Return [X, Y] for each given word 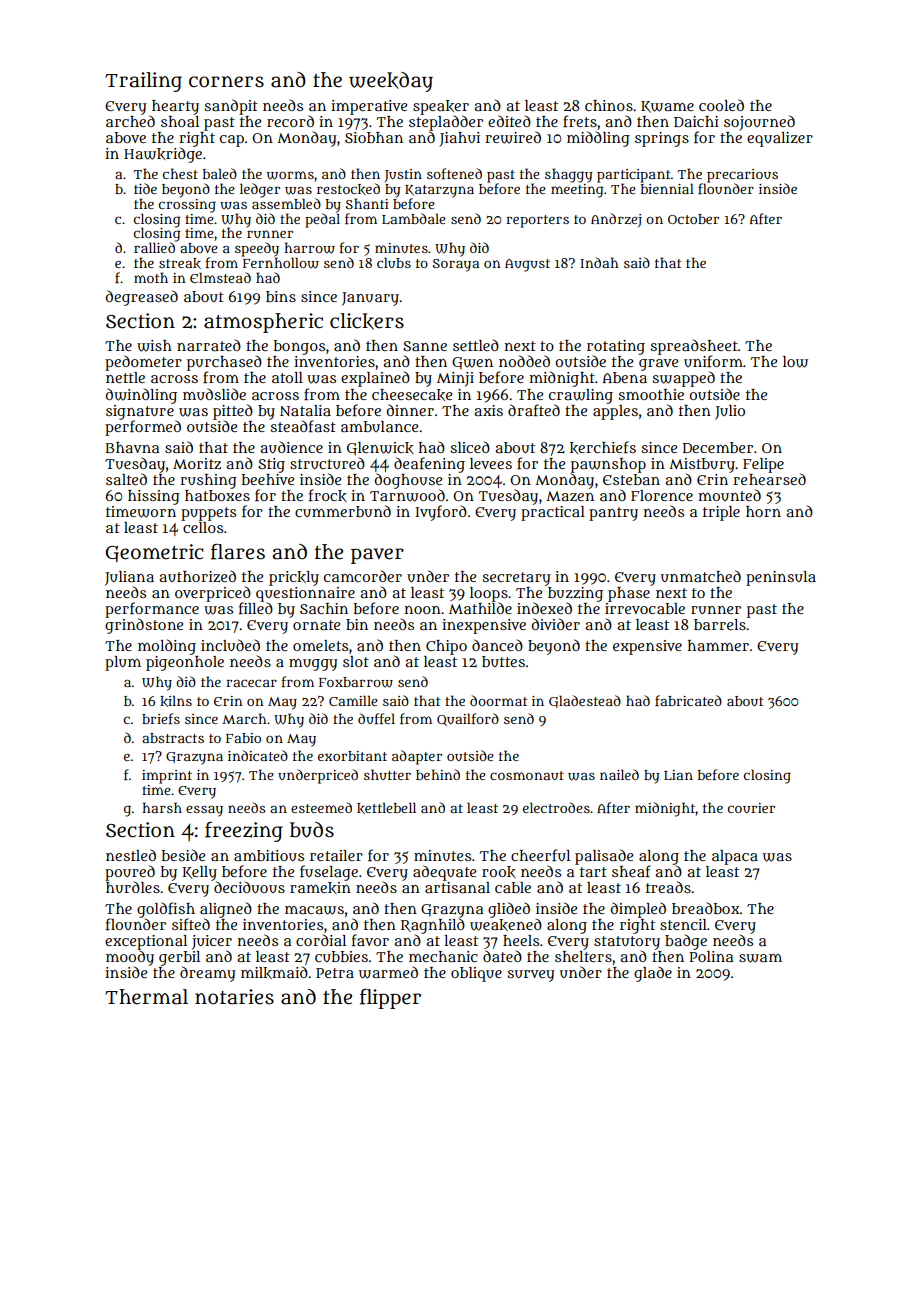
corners [226, 82]
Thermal [146, 997]
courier [751, 808]
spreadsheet [694, 347]
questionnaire [305, 594]
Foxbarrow [356, 682]
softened [454, 173]
